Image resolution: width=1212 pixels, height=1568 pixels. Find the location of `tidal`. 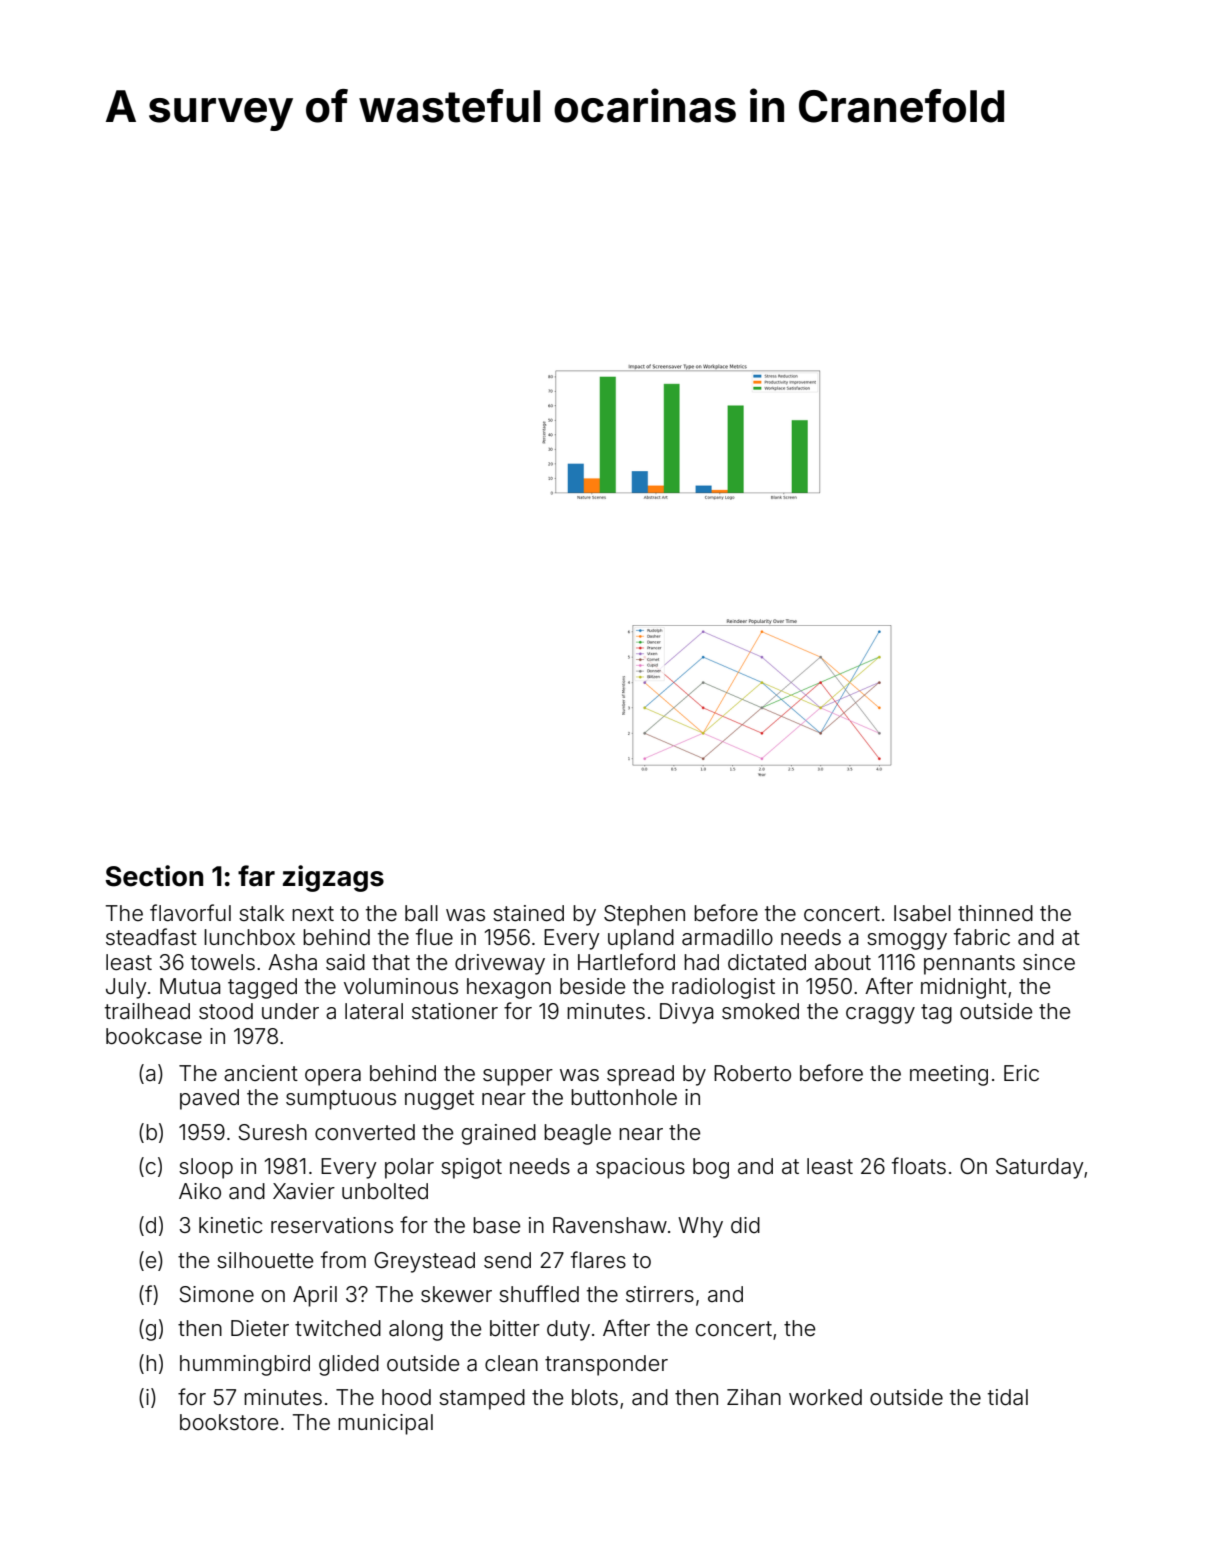

tidal is located at coordinates (1008, 1397).
